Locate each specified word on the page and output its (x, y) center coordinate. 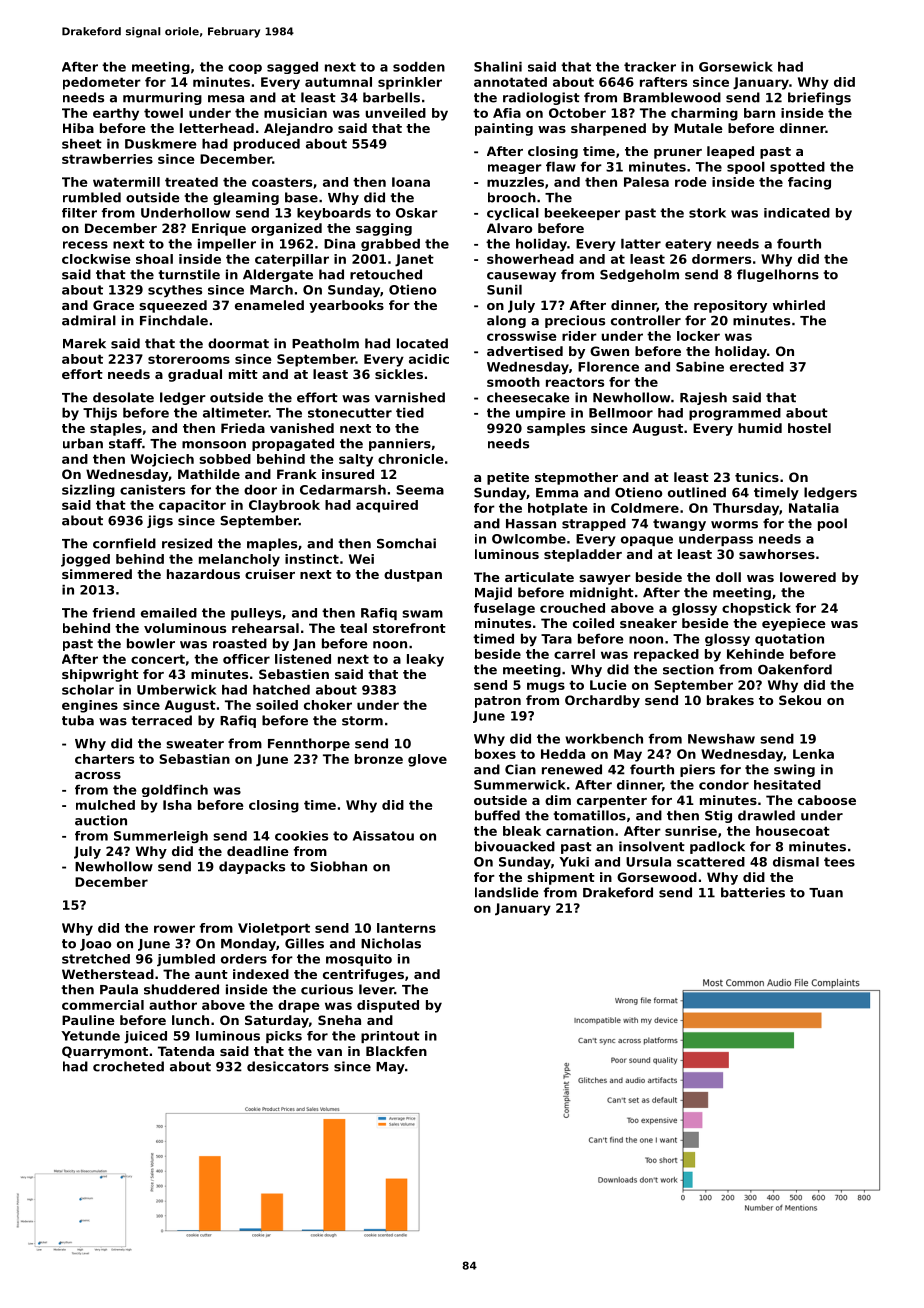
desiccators (288, 1066)
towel (163, 113)
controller (646, 320)
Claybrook (284, 506)
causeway (521, 277)
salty (356, 460)
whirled (799, 305)
